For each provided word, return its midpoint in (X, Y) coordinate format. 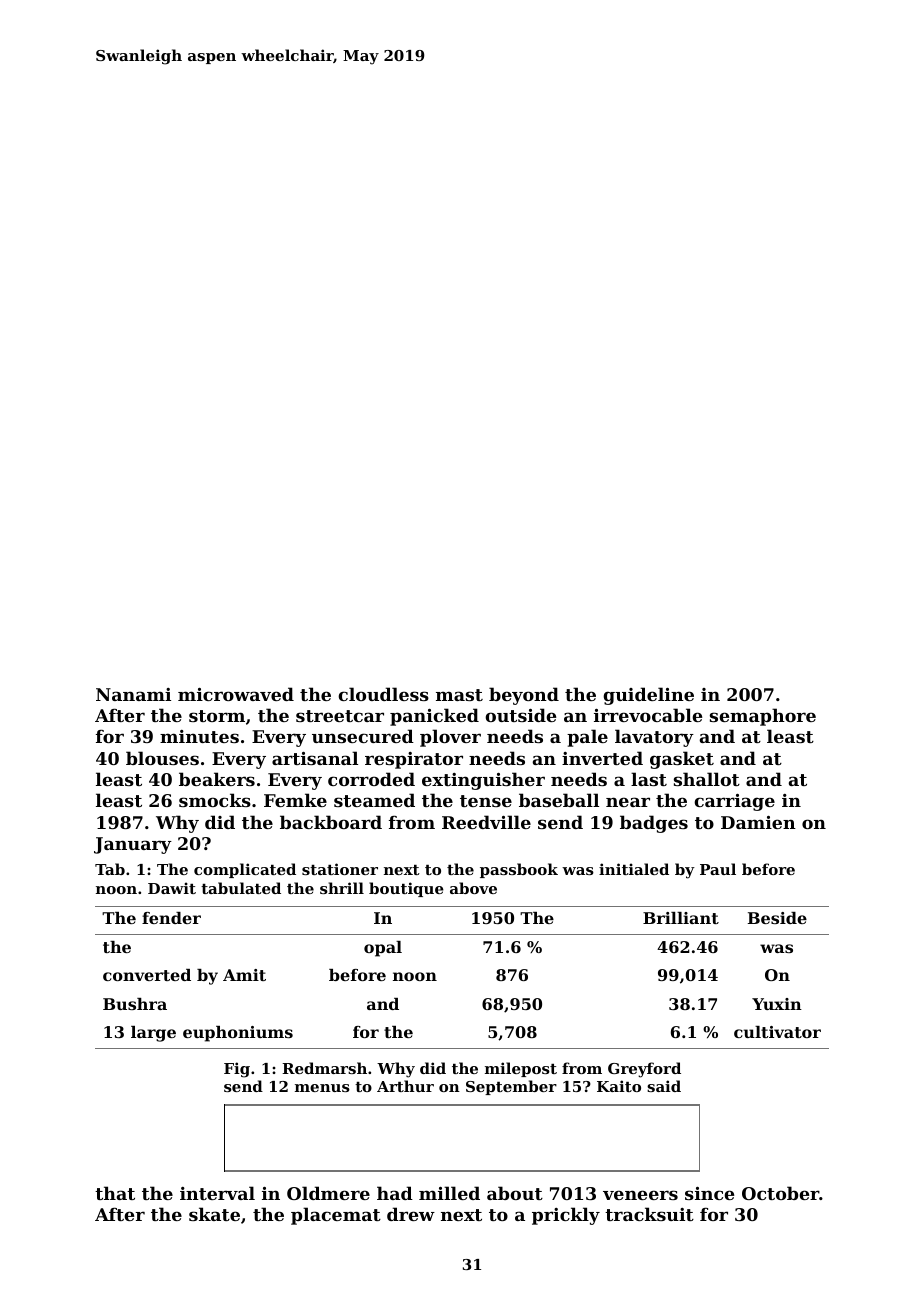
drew (411, 1214)
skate (214, 1214)
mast (459, 695)
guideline (648, 696)
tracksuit (649, 1214)
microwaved (236, 694)
